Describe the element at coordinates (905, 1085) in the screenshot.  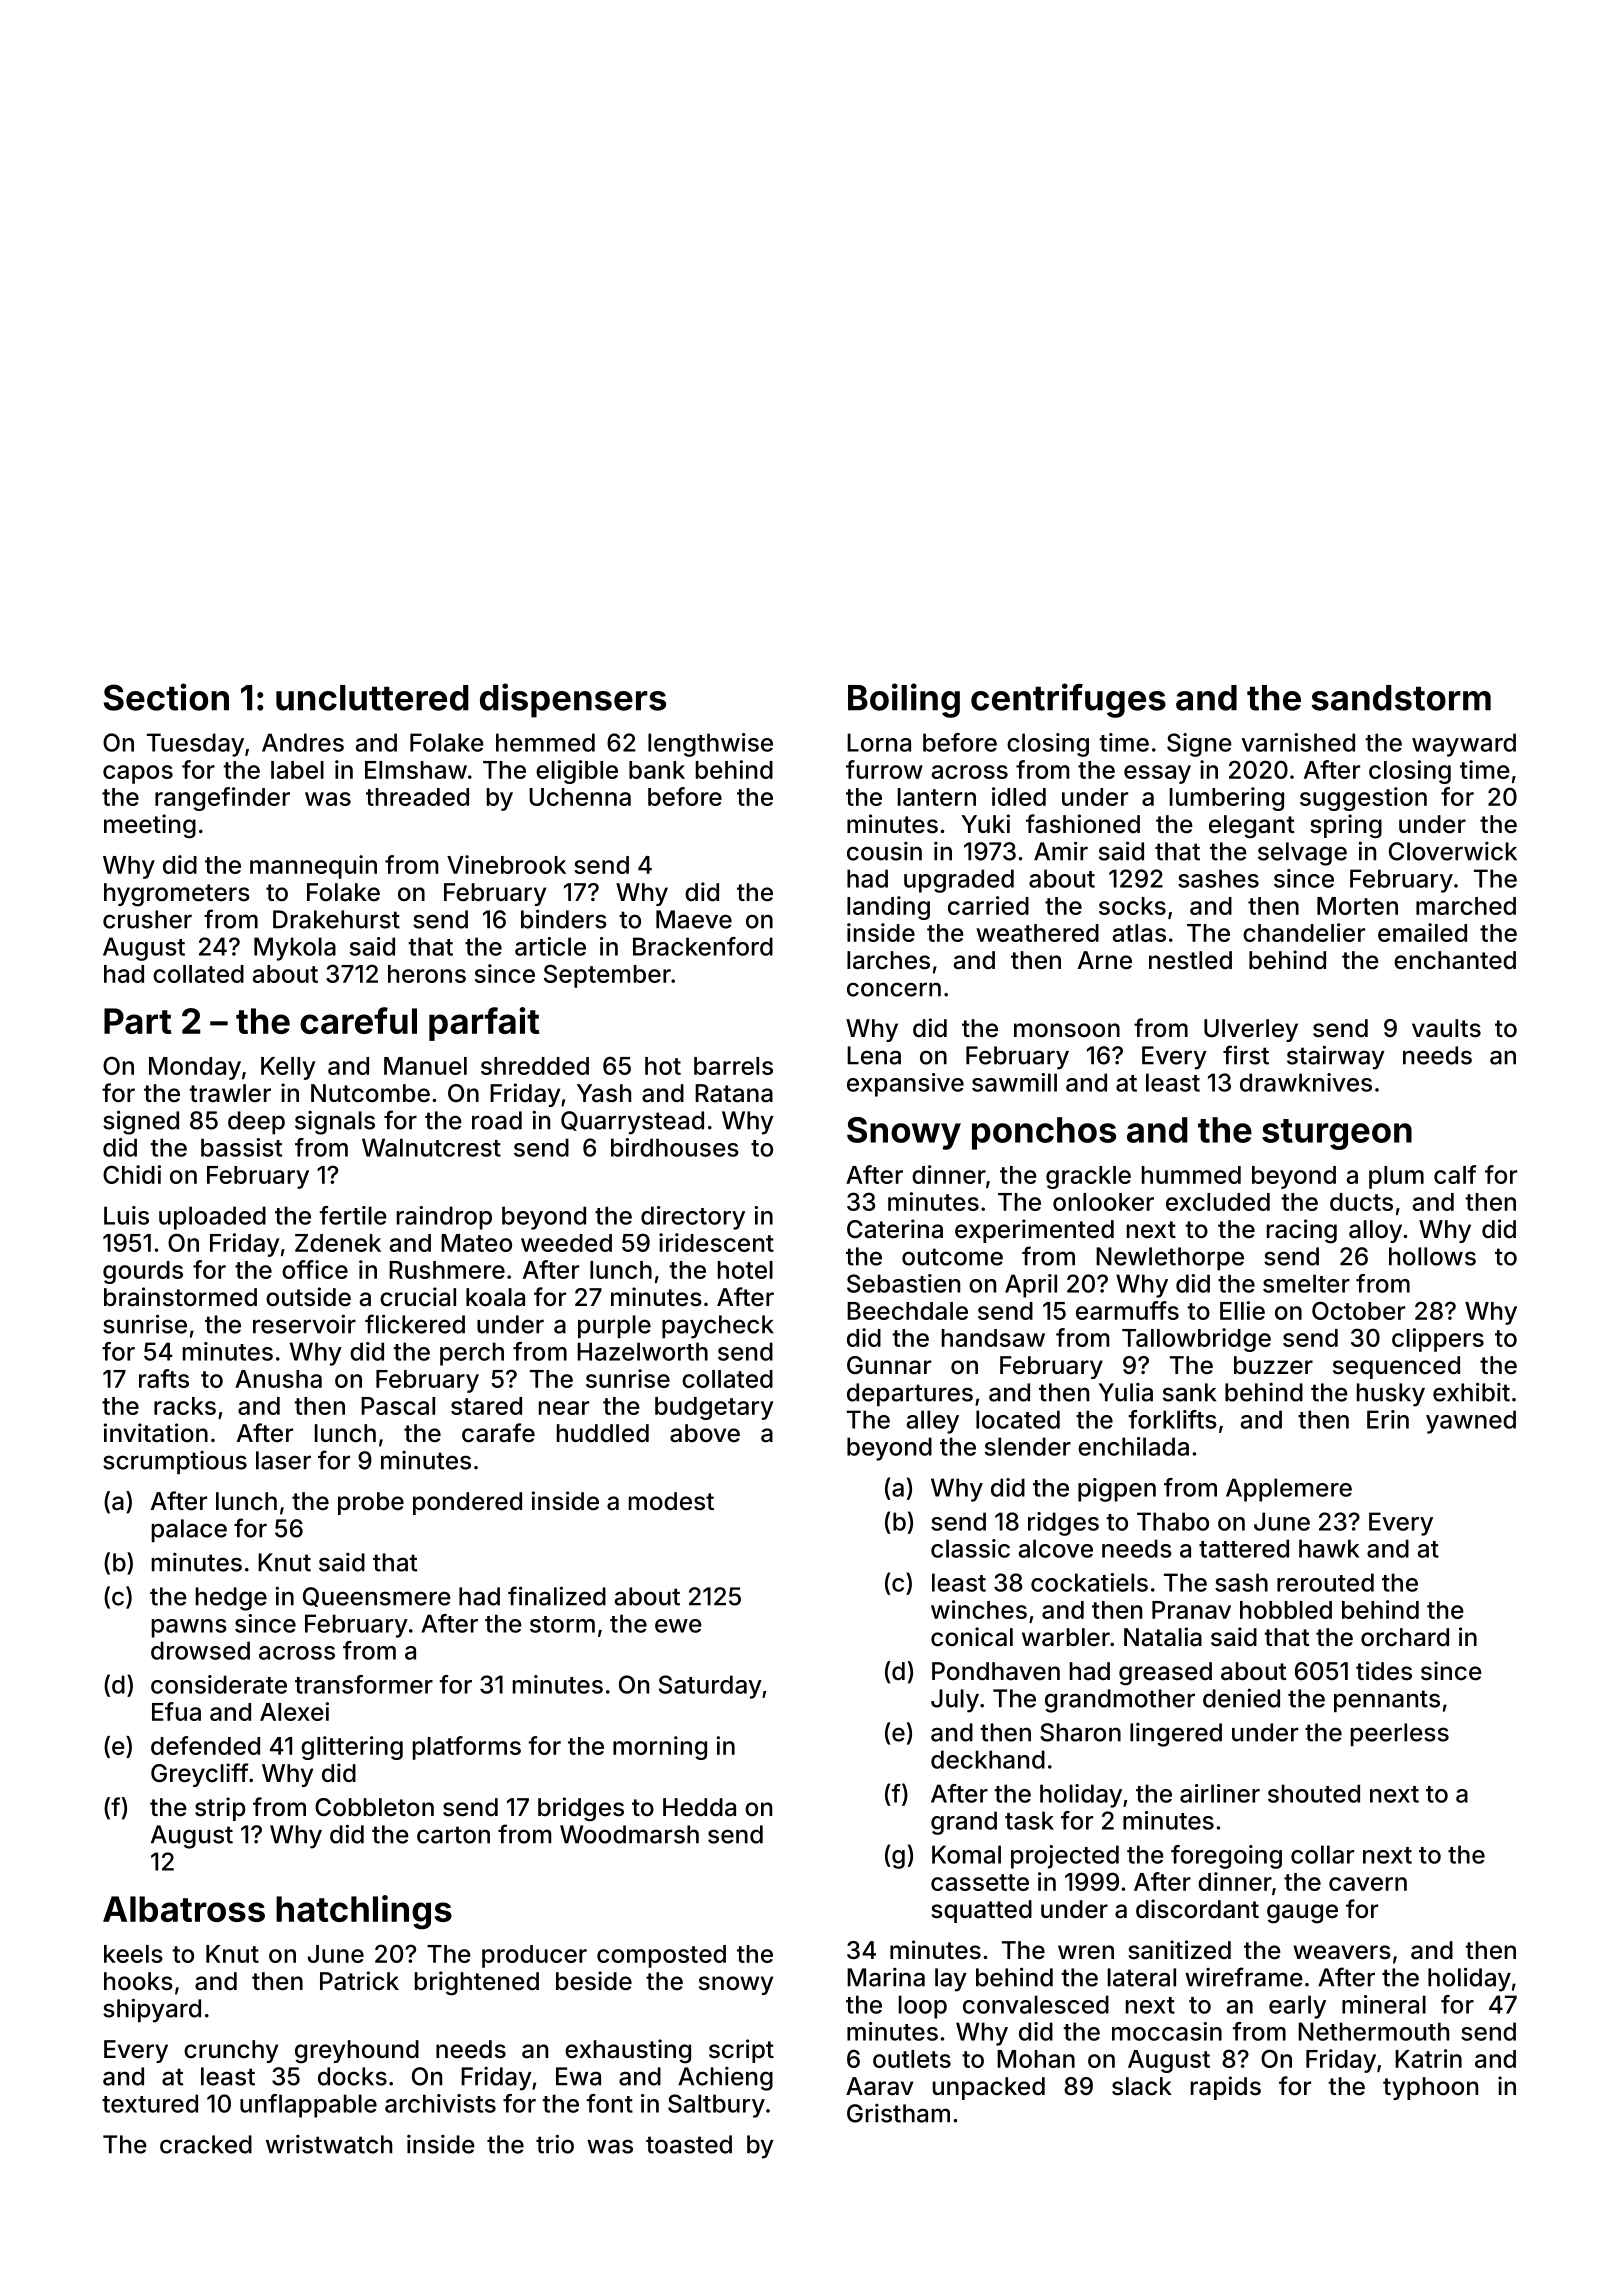
I see `expansive` at that location.
